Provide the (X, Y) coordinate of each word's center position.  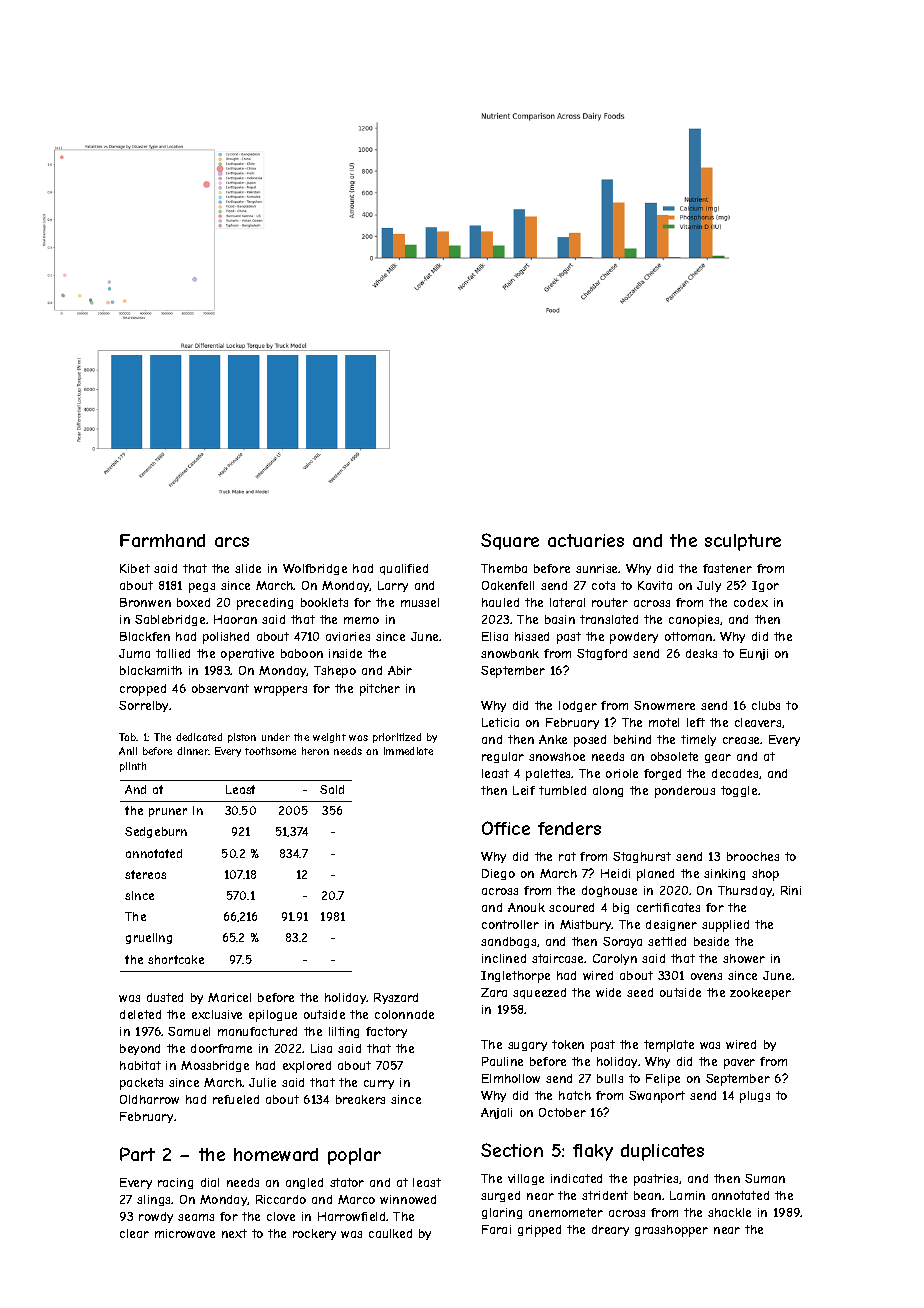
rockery (314, 1234)
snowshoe (557, 756)
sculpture (743, 542)
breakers (360, 1099)
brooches (753, 856)
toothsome (270, 751)
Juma (134, 653)
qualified (404, 569)
